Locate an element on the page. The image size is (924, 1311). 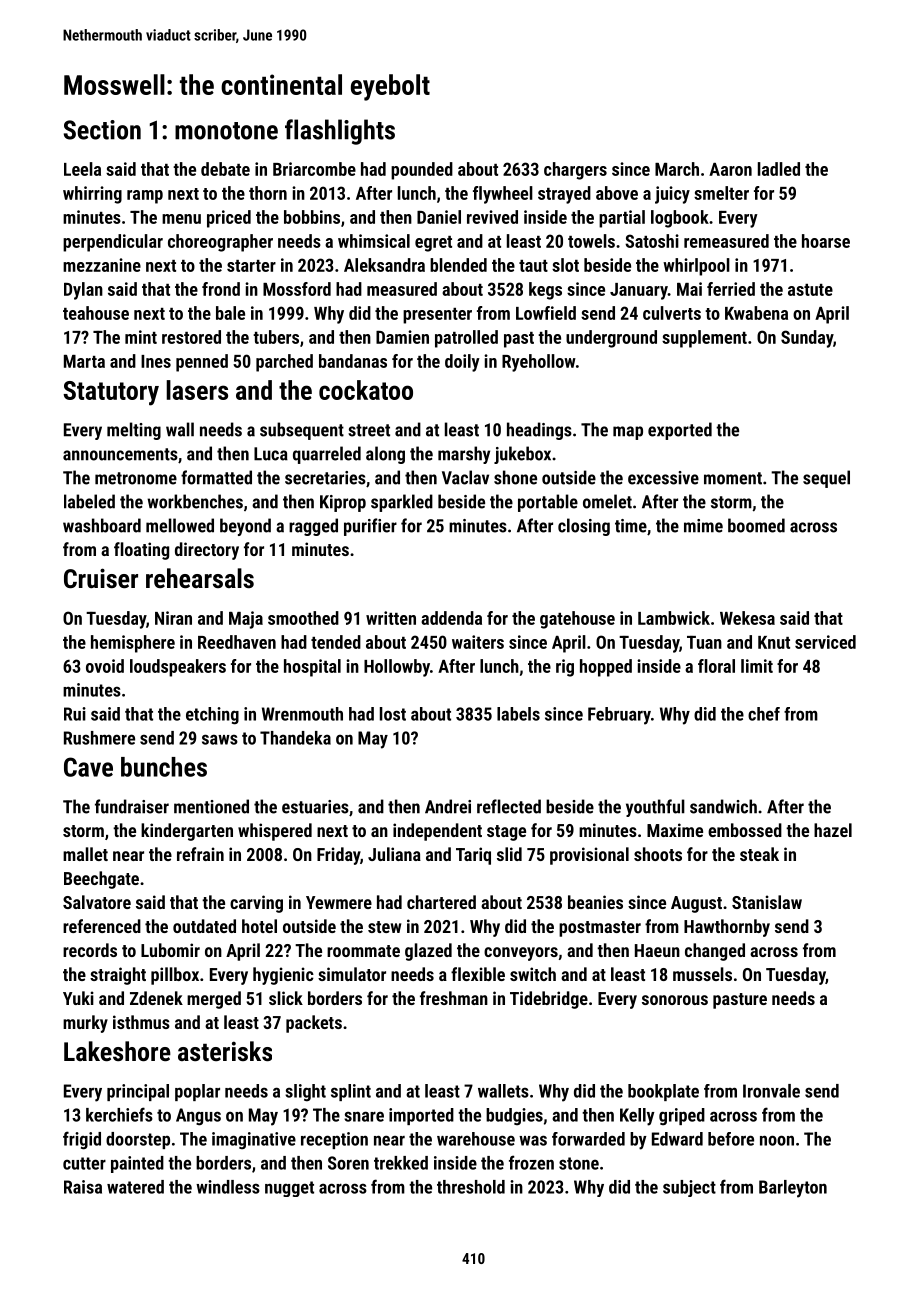
sandwich is located at coordinates (723, 806).
